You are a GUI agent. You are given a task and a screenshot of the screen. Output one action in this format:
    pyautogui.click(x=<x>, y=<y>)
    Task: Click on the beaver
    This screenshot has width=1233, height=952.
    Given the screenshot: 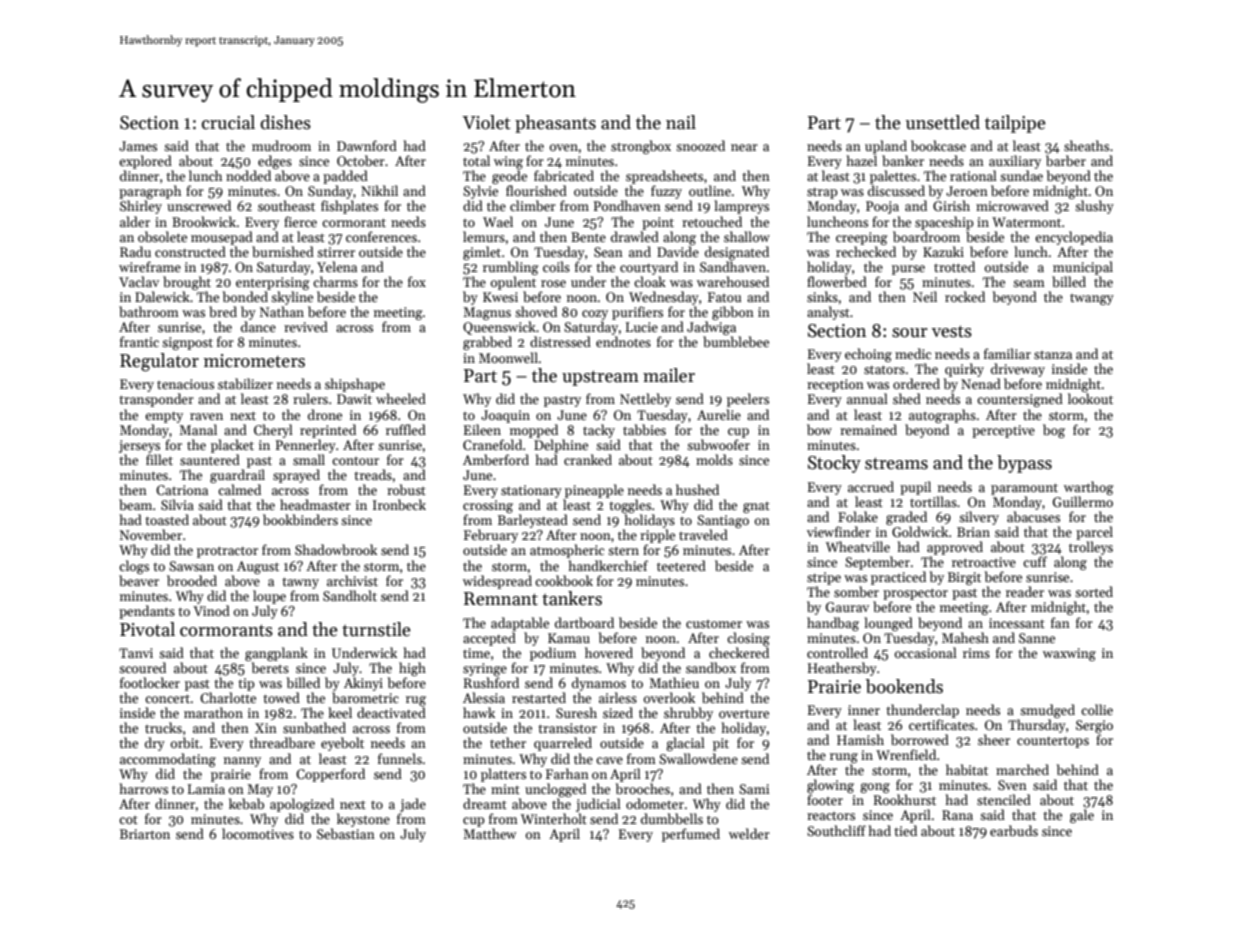 What is the action you would take?
    pyautogui.click(x=139, y=580)
